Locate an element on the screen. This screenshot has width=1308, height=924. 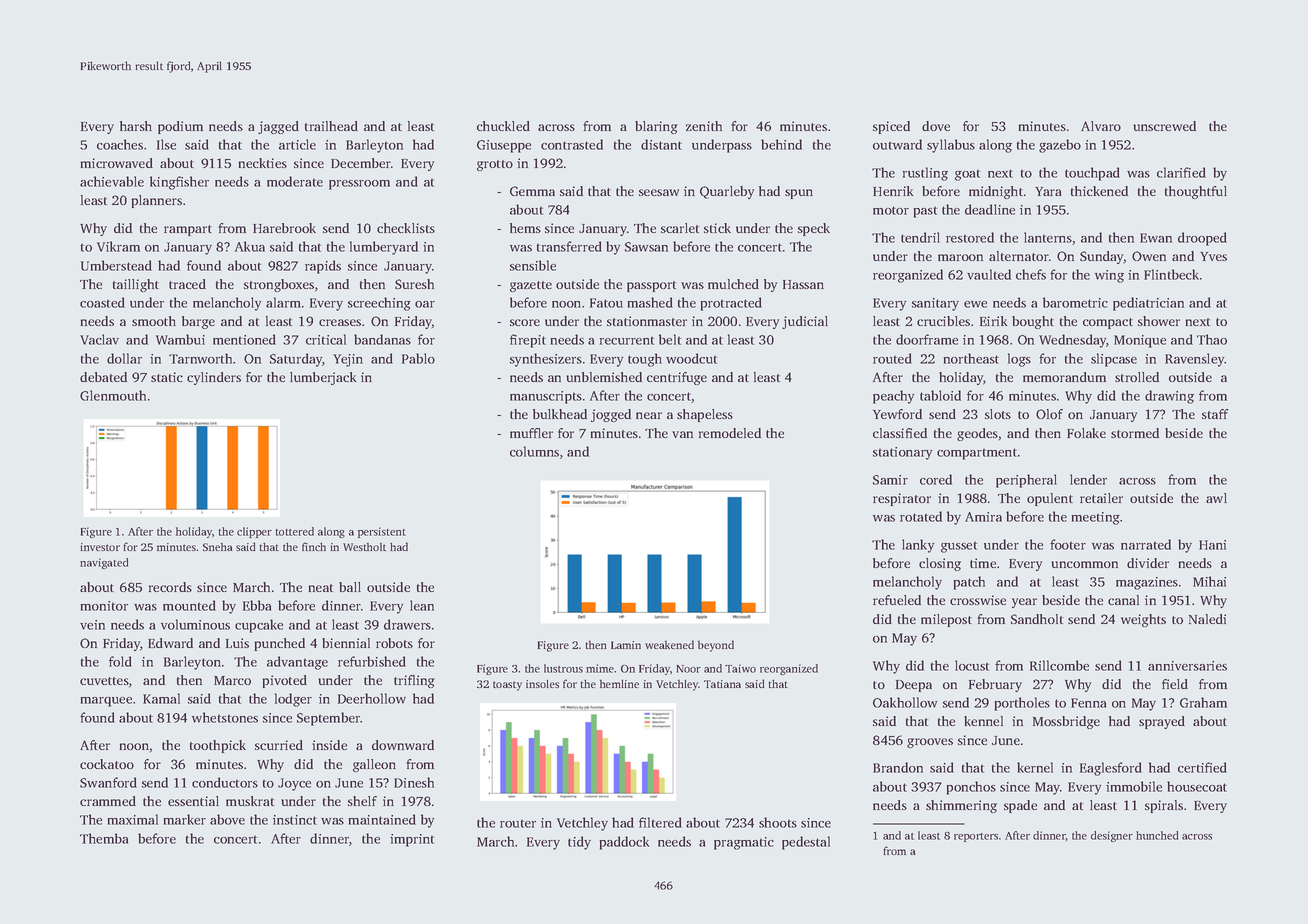
lanky is located at coordinates (918, 546).
